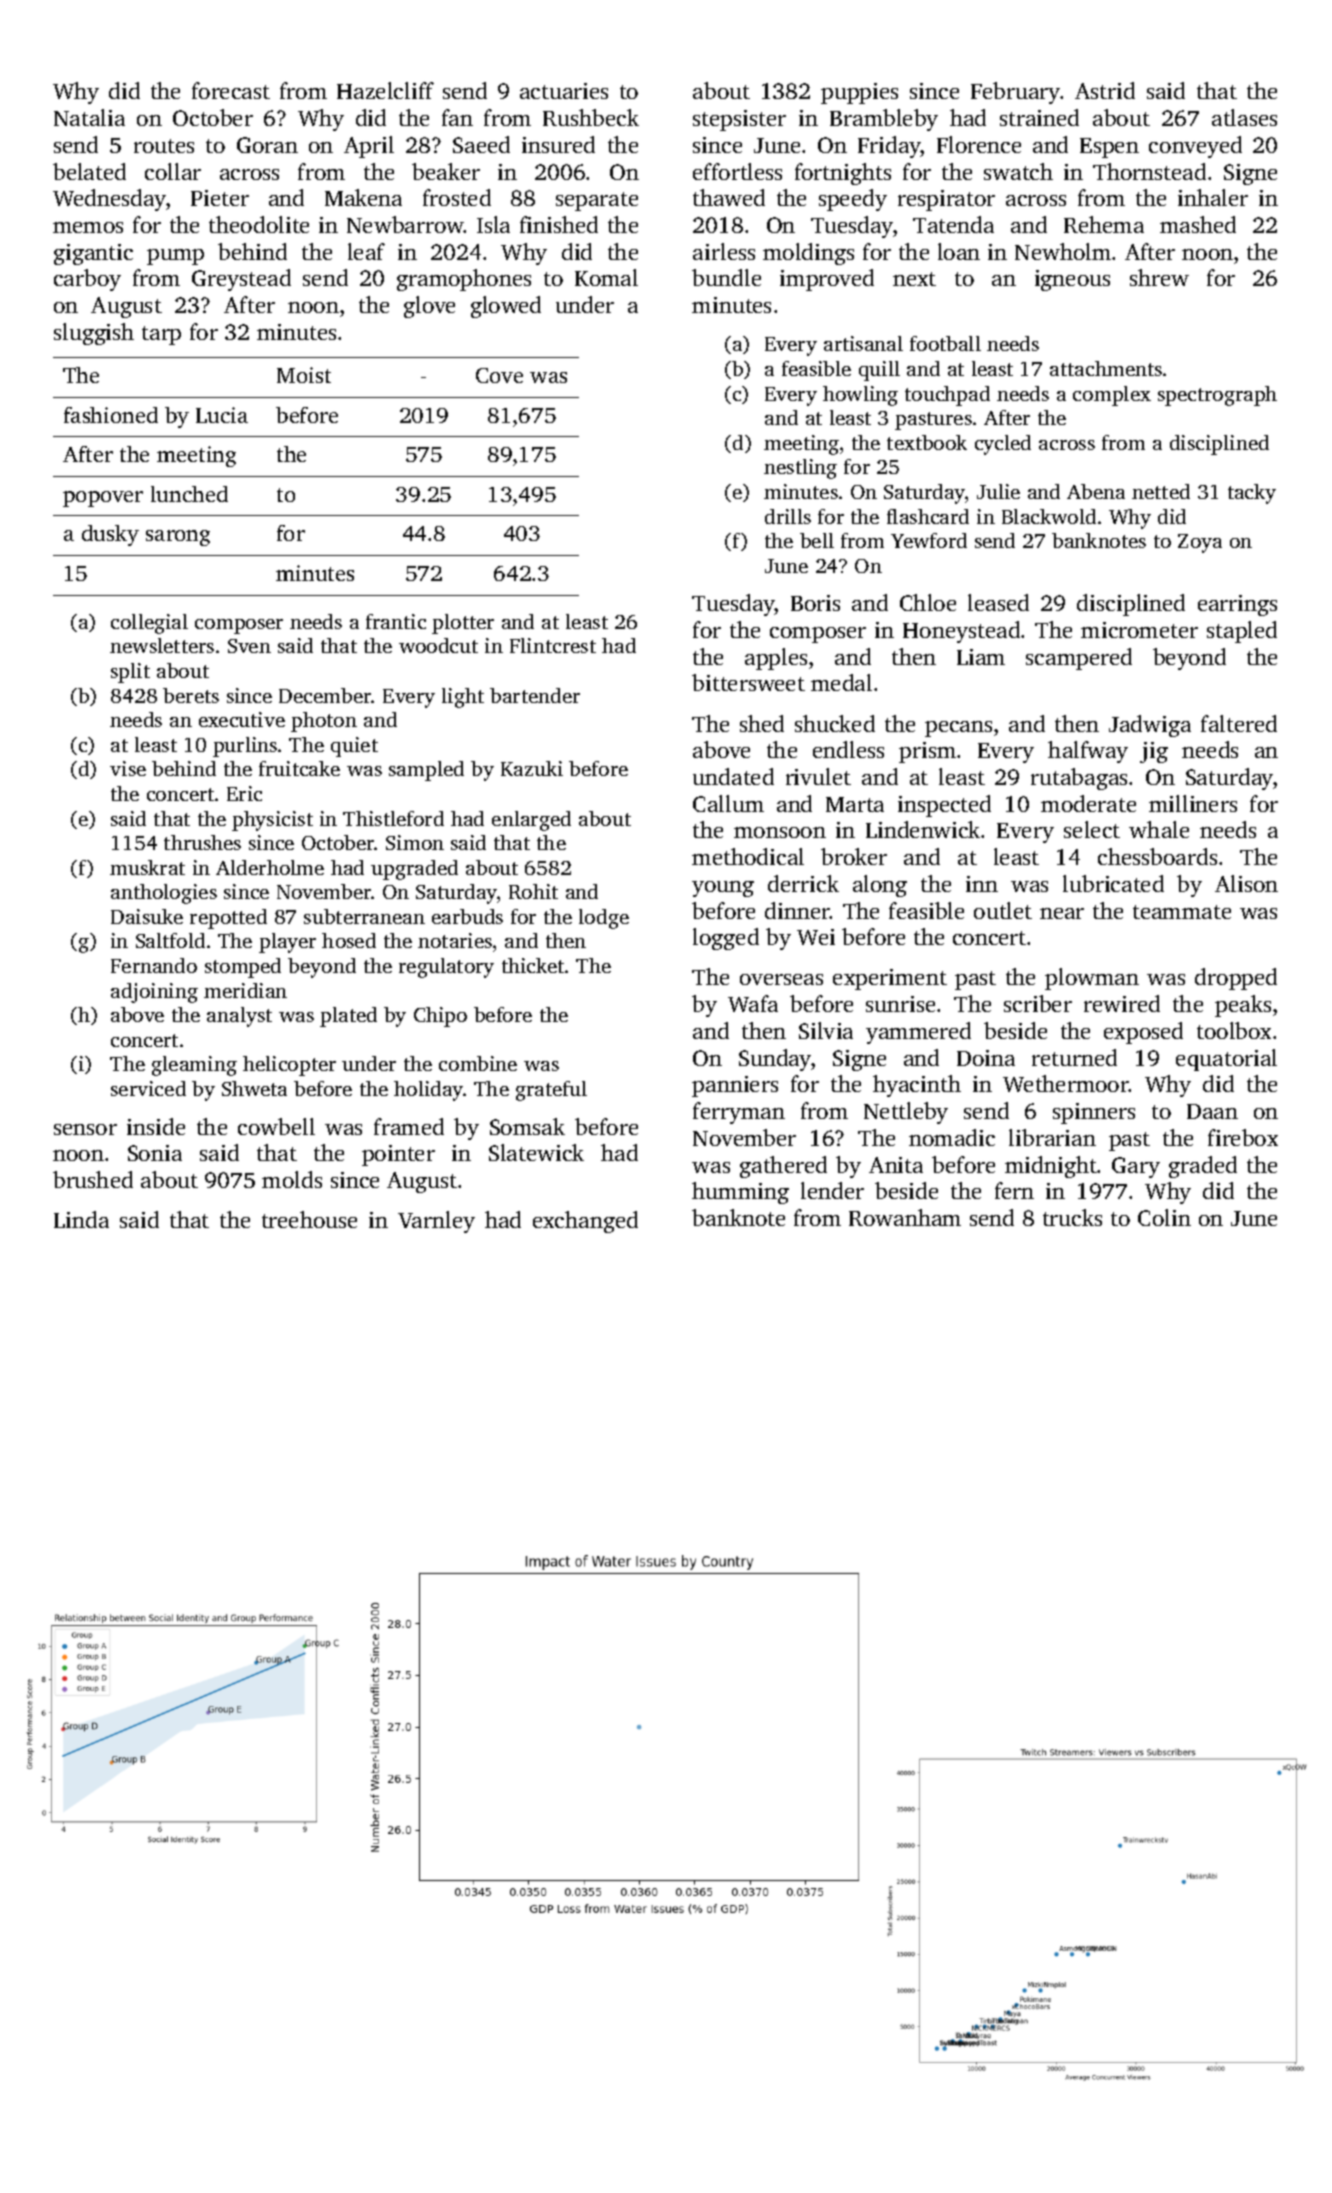 This image has height=2193, width=1332. Describe the element at coordinates (553, 645) in the image. I see `Flintcrest` at that location.
